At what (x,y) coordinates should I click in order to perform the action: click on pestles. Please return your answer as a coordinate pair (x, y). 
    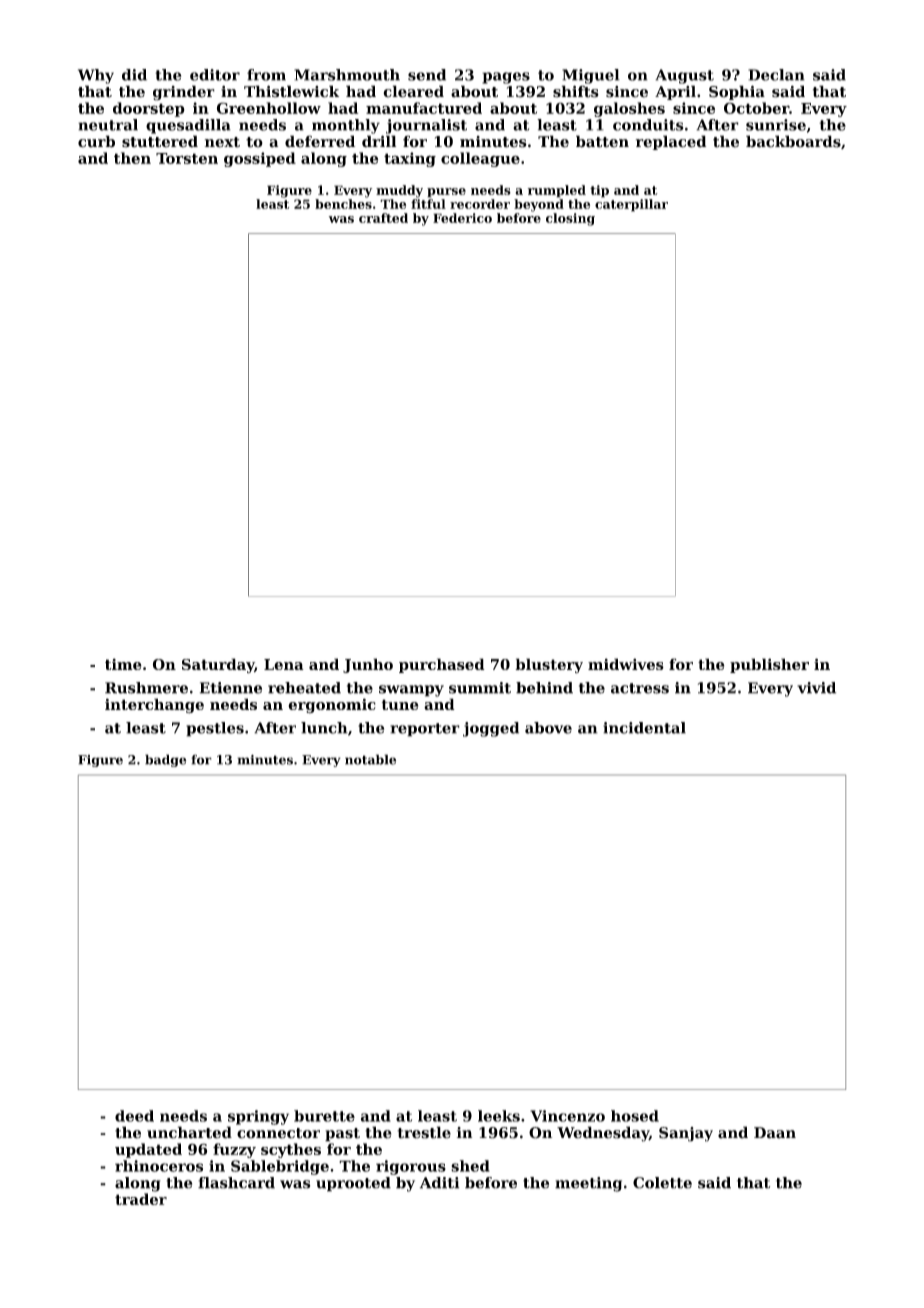
    Looking at the image, I should click on (215, 729).
